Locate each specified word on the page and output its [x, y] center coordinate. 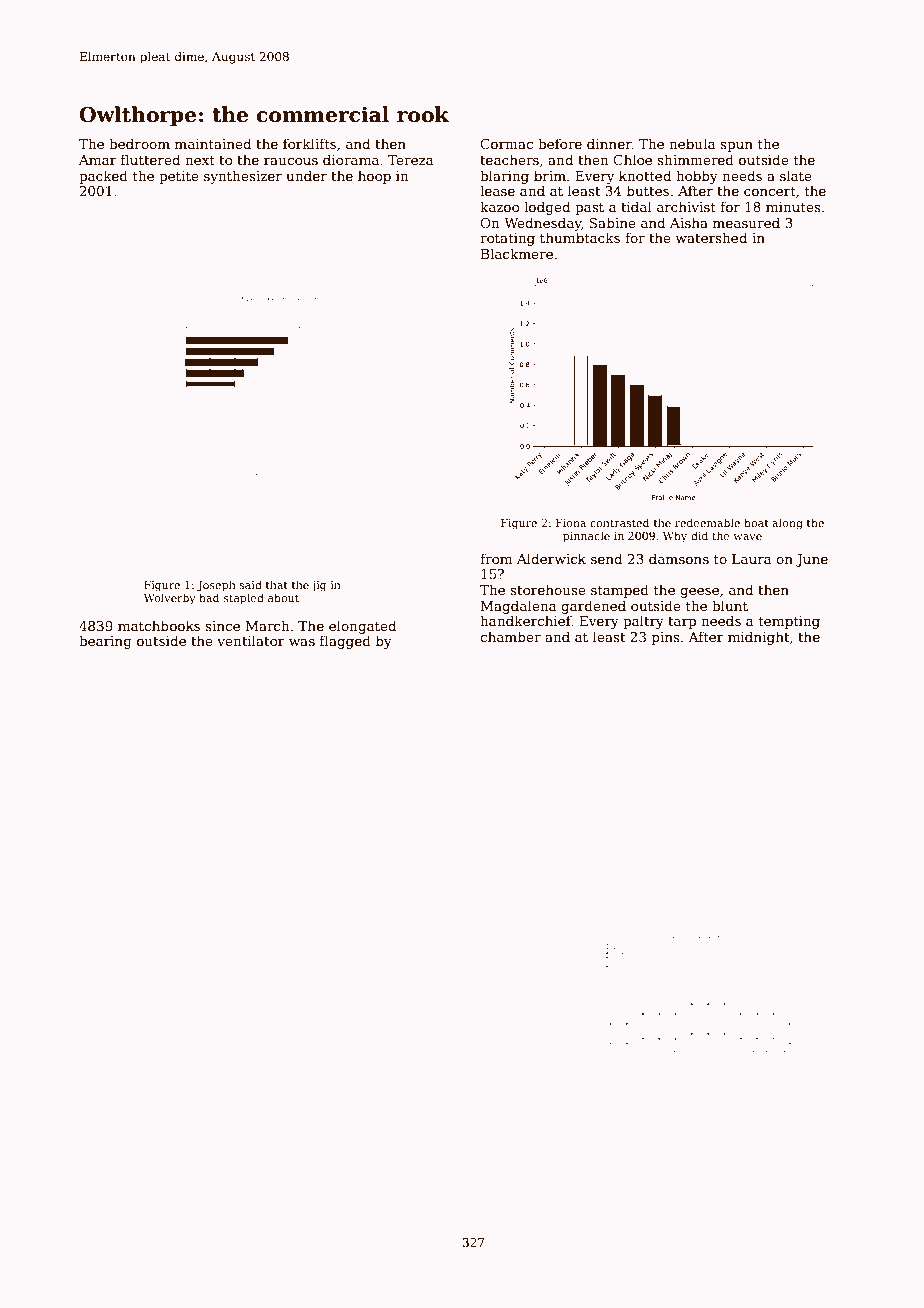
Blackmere [517, 253]
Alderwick [551, 558]
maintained [213, 143]
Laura [752, 559]
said [250, 584]
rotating [507, 239]
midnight [759, 638]
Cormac [506, 144]
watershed [711, 237]
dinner [609, 143]
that [277, 584]
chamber [510, 636]
